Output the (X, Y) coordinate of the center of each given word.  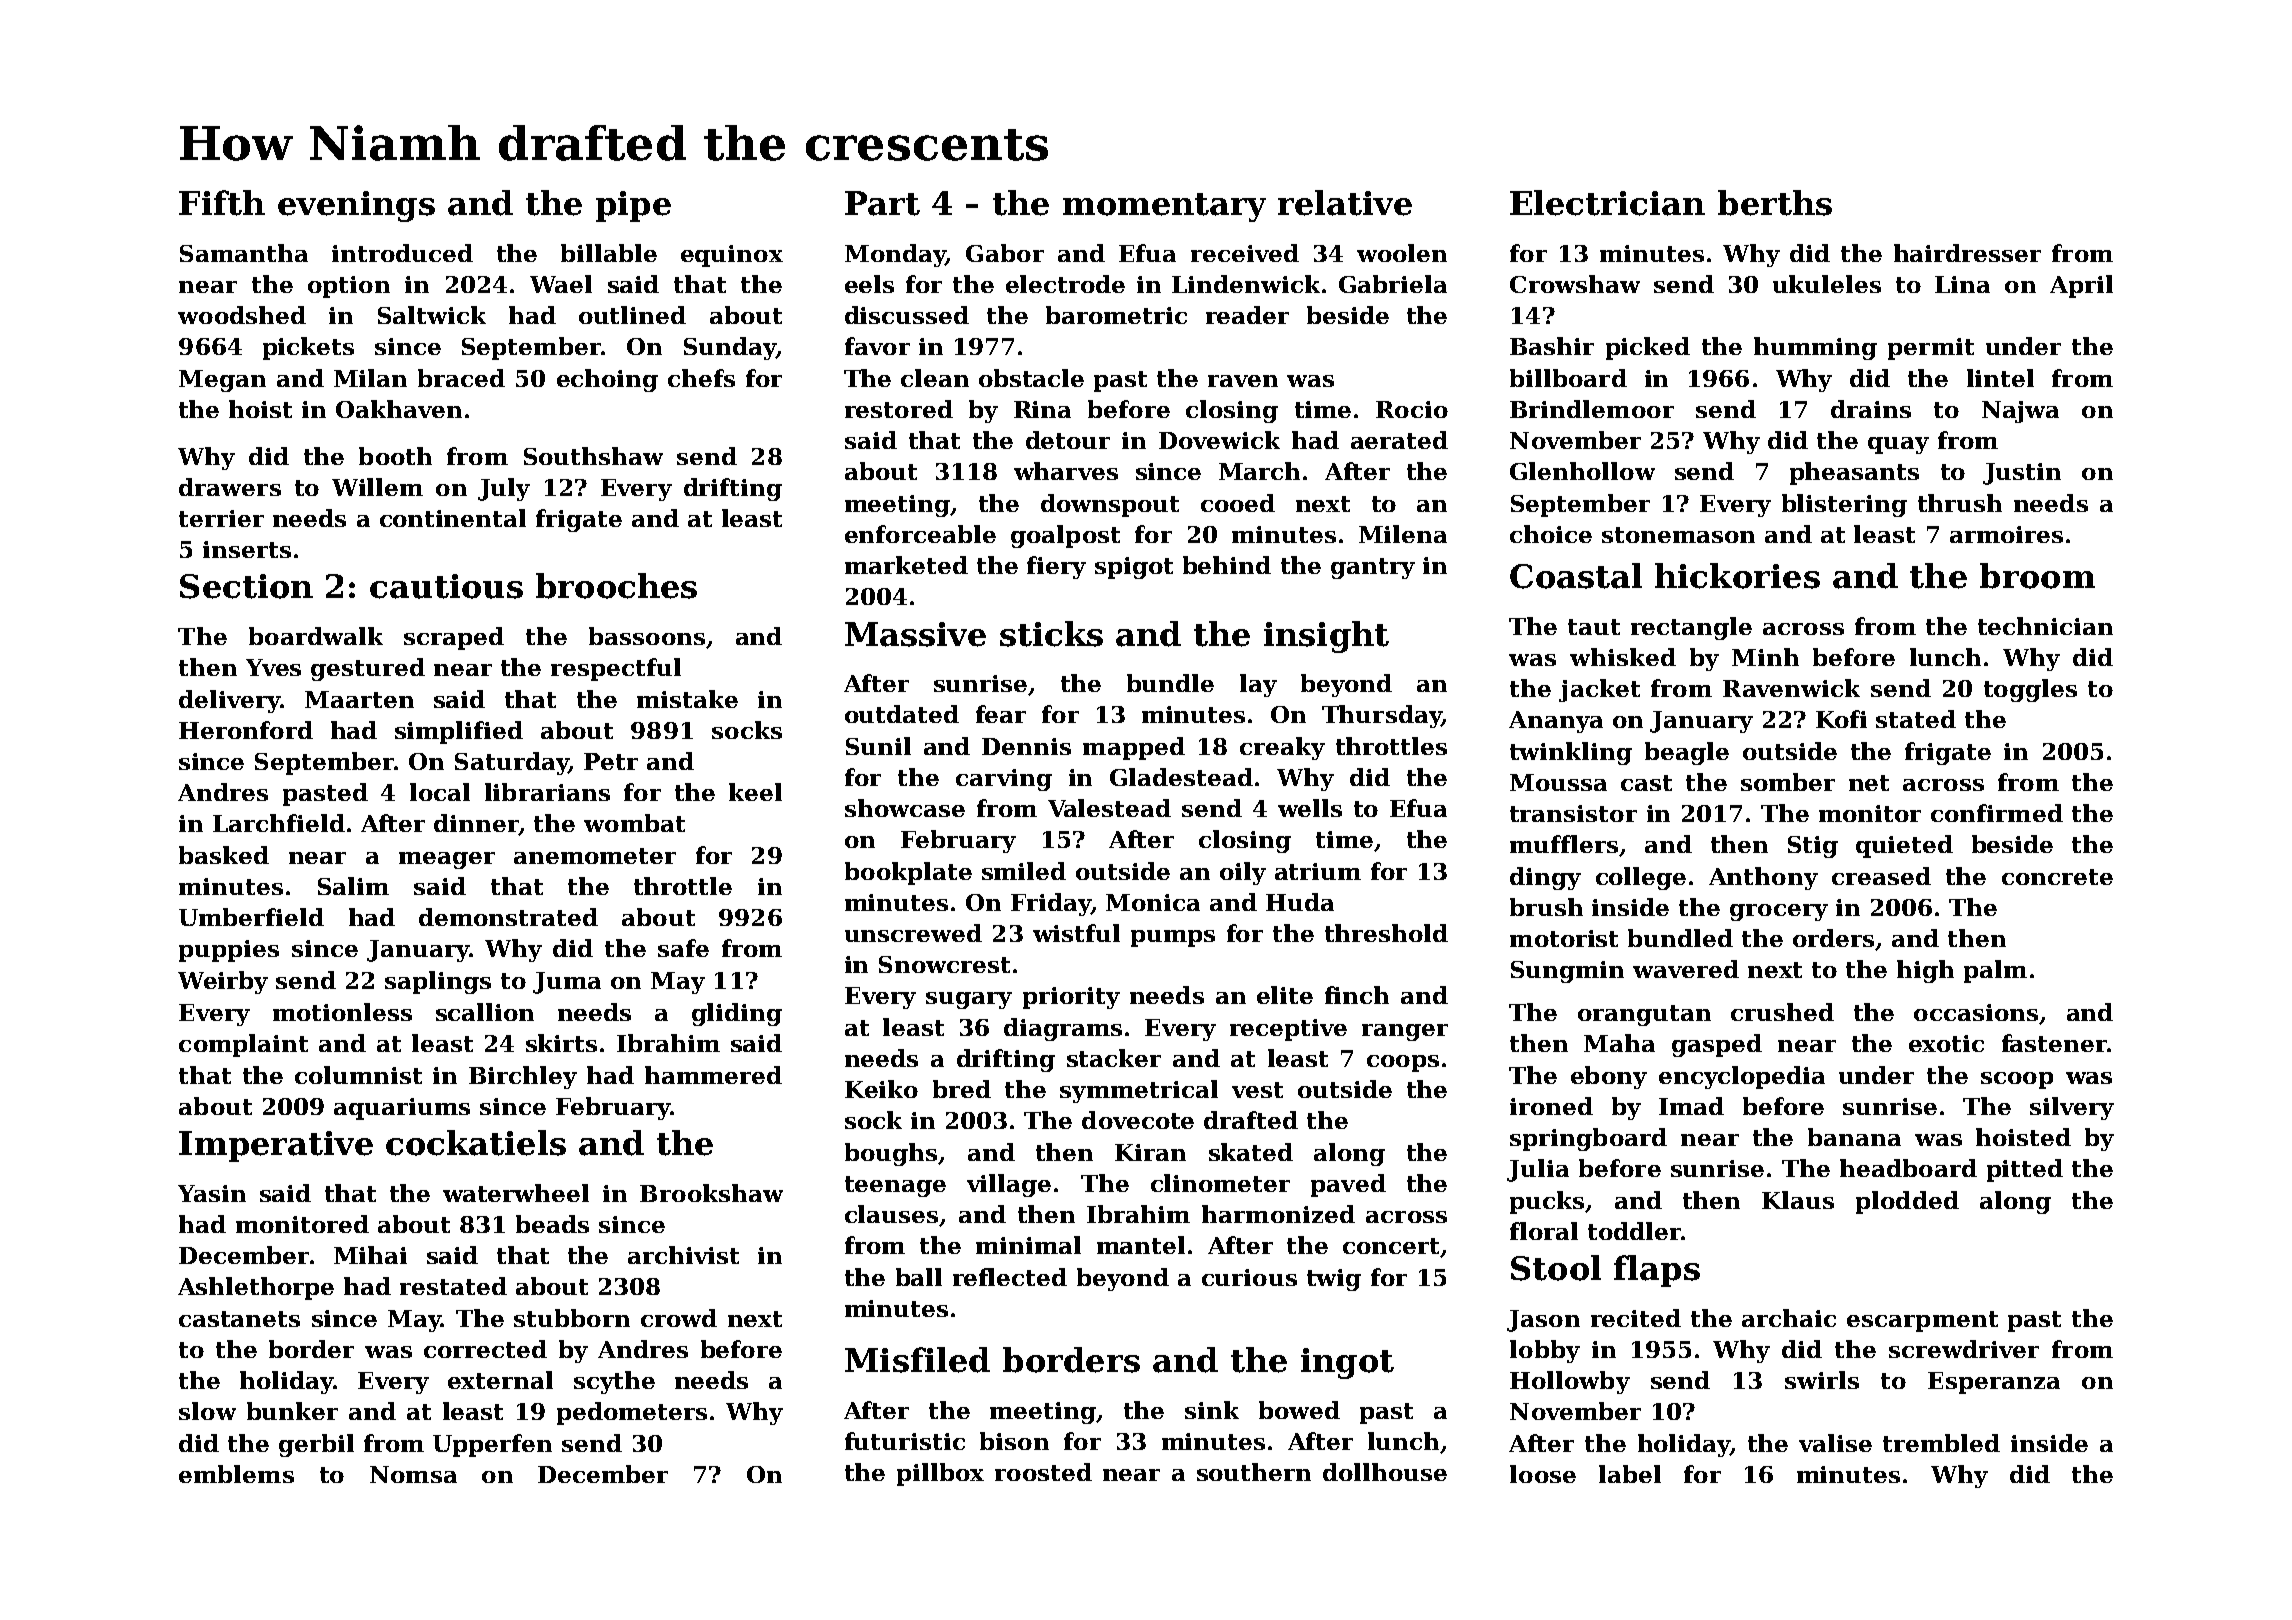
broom (2037, 576)
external (500, 1380)
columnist (358, 1075)
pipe (633, 206)
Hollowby (1570, 1382)
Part (882, 203)
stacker (1114, 1058)
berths (1775, 203)
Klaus (1798, 1200)
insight (1326, 637)
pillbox (940, 1474)
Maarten (359, 699)
